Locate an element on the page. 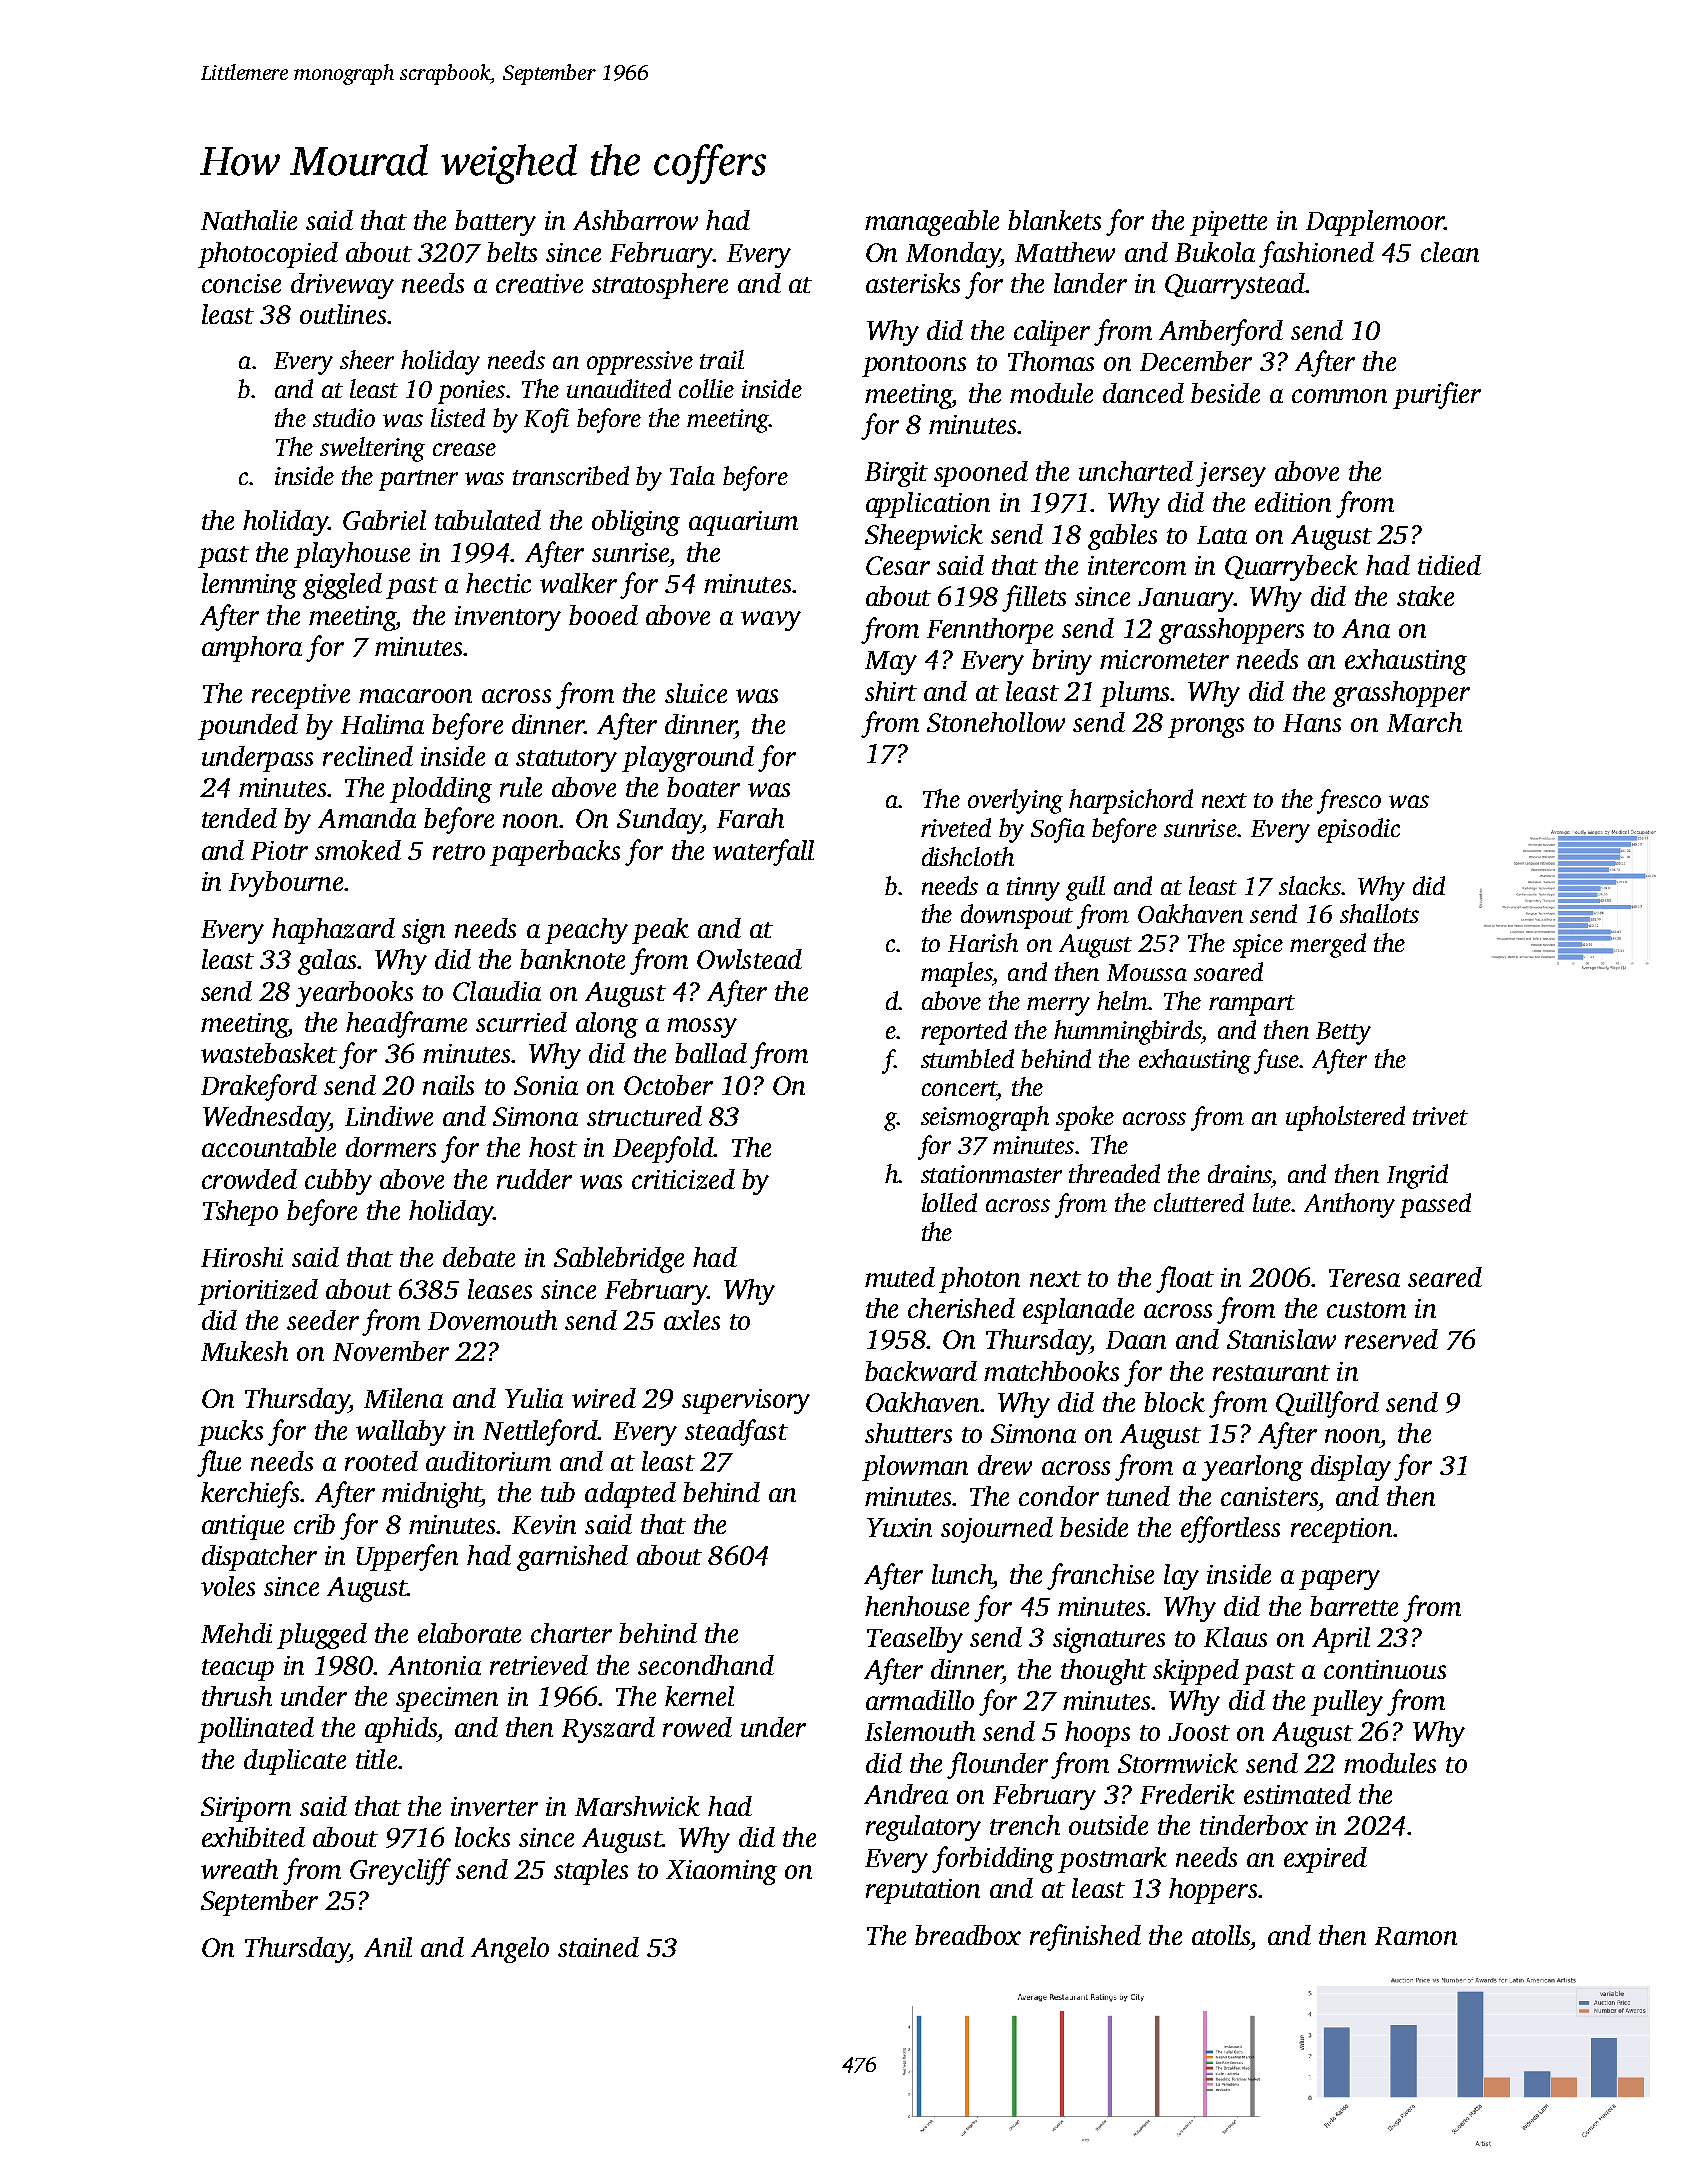 This document has width=1683, height=2178. concert is located at coordinates (959, 1088).
